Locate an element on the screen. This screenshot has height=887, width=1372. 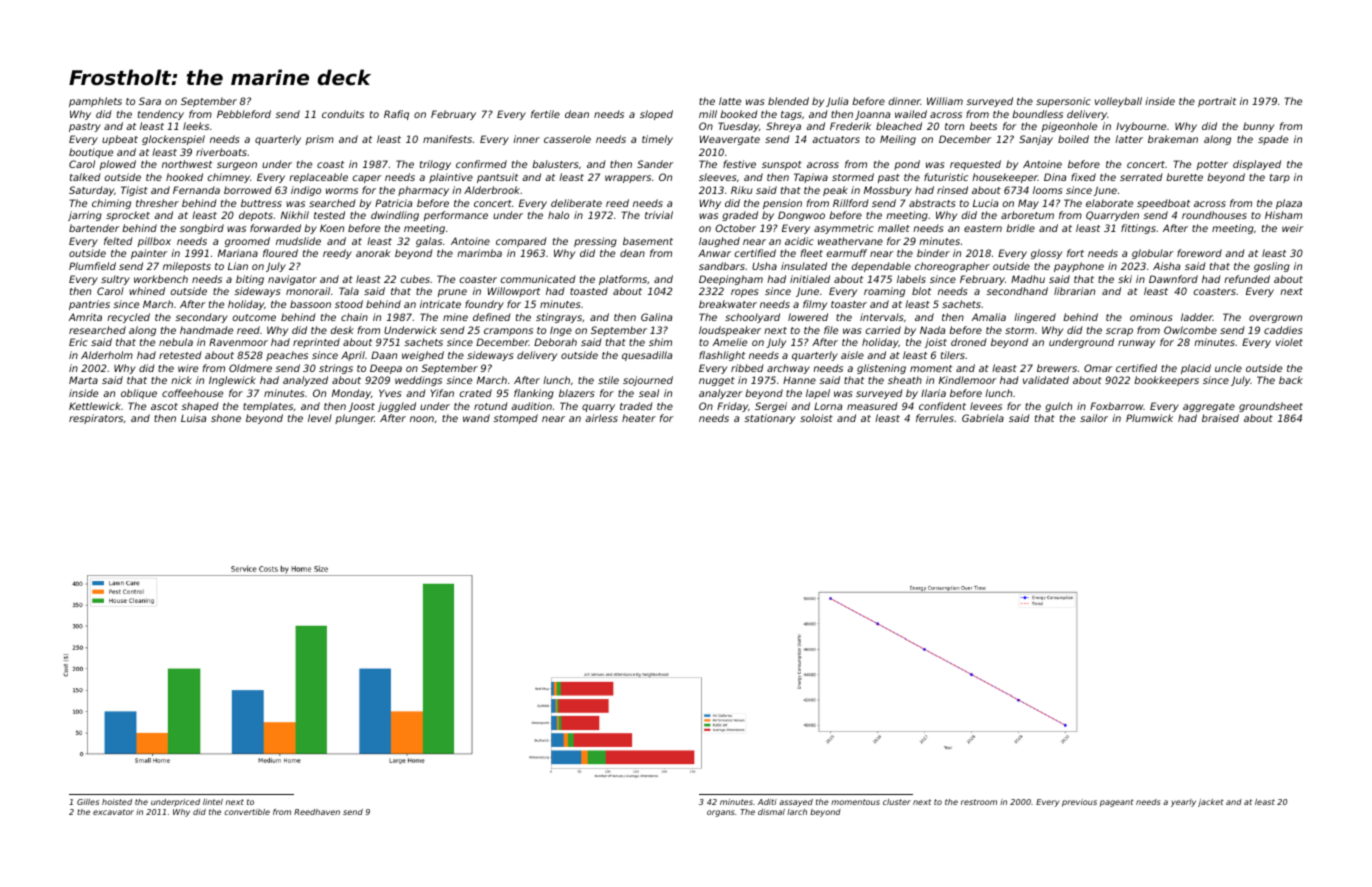
glossy is located at coordinates (1046, 254).
